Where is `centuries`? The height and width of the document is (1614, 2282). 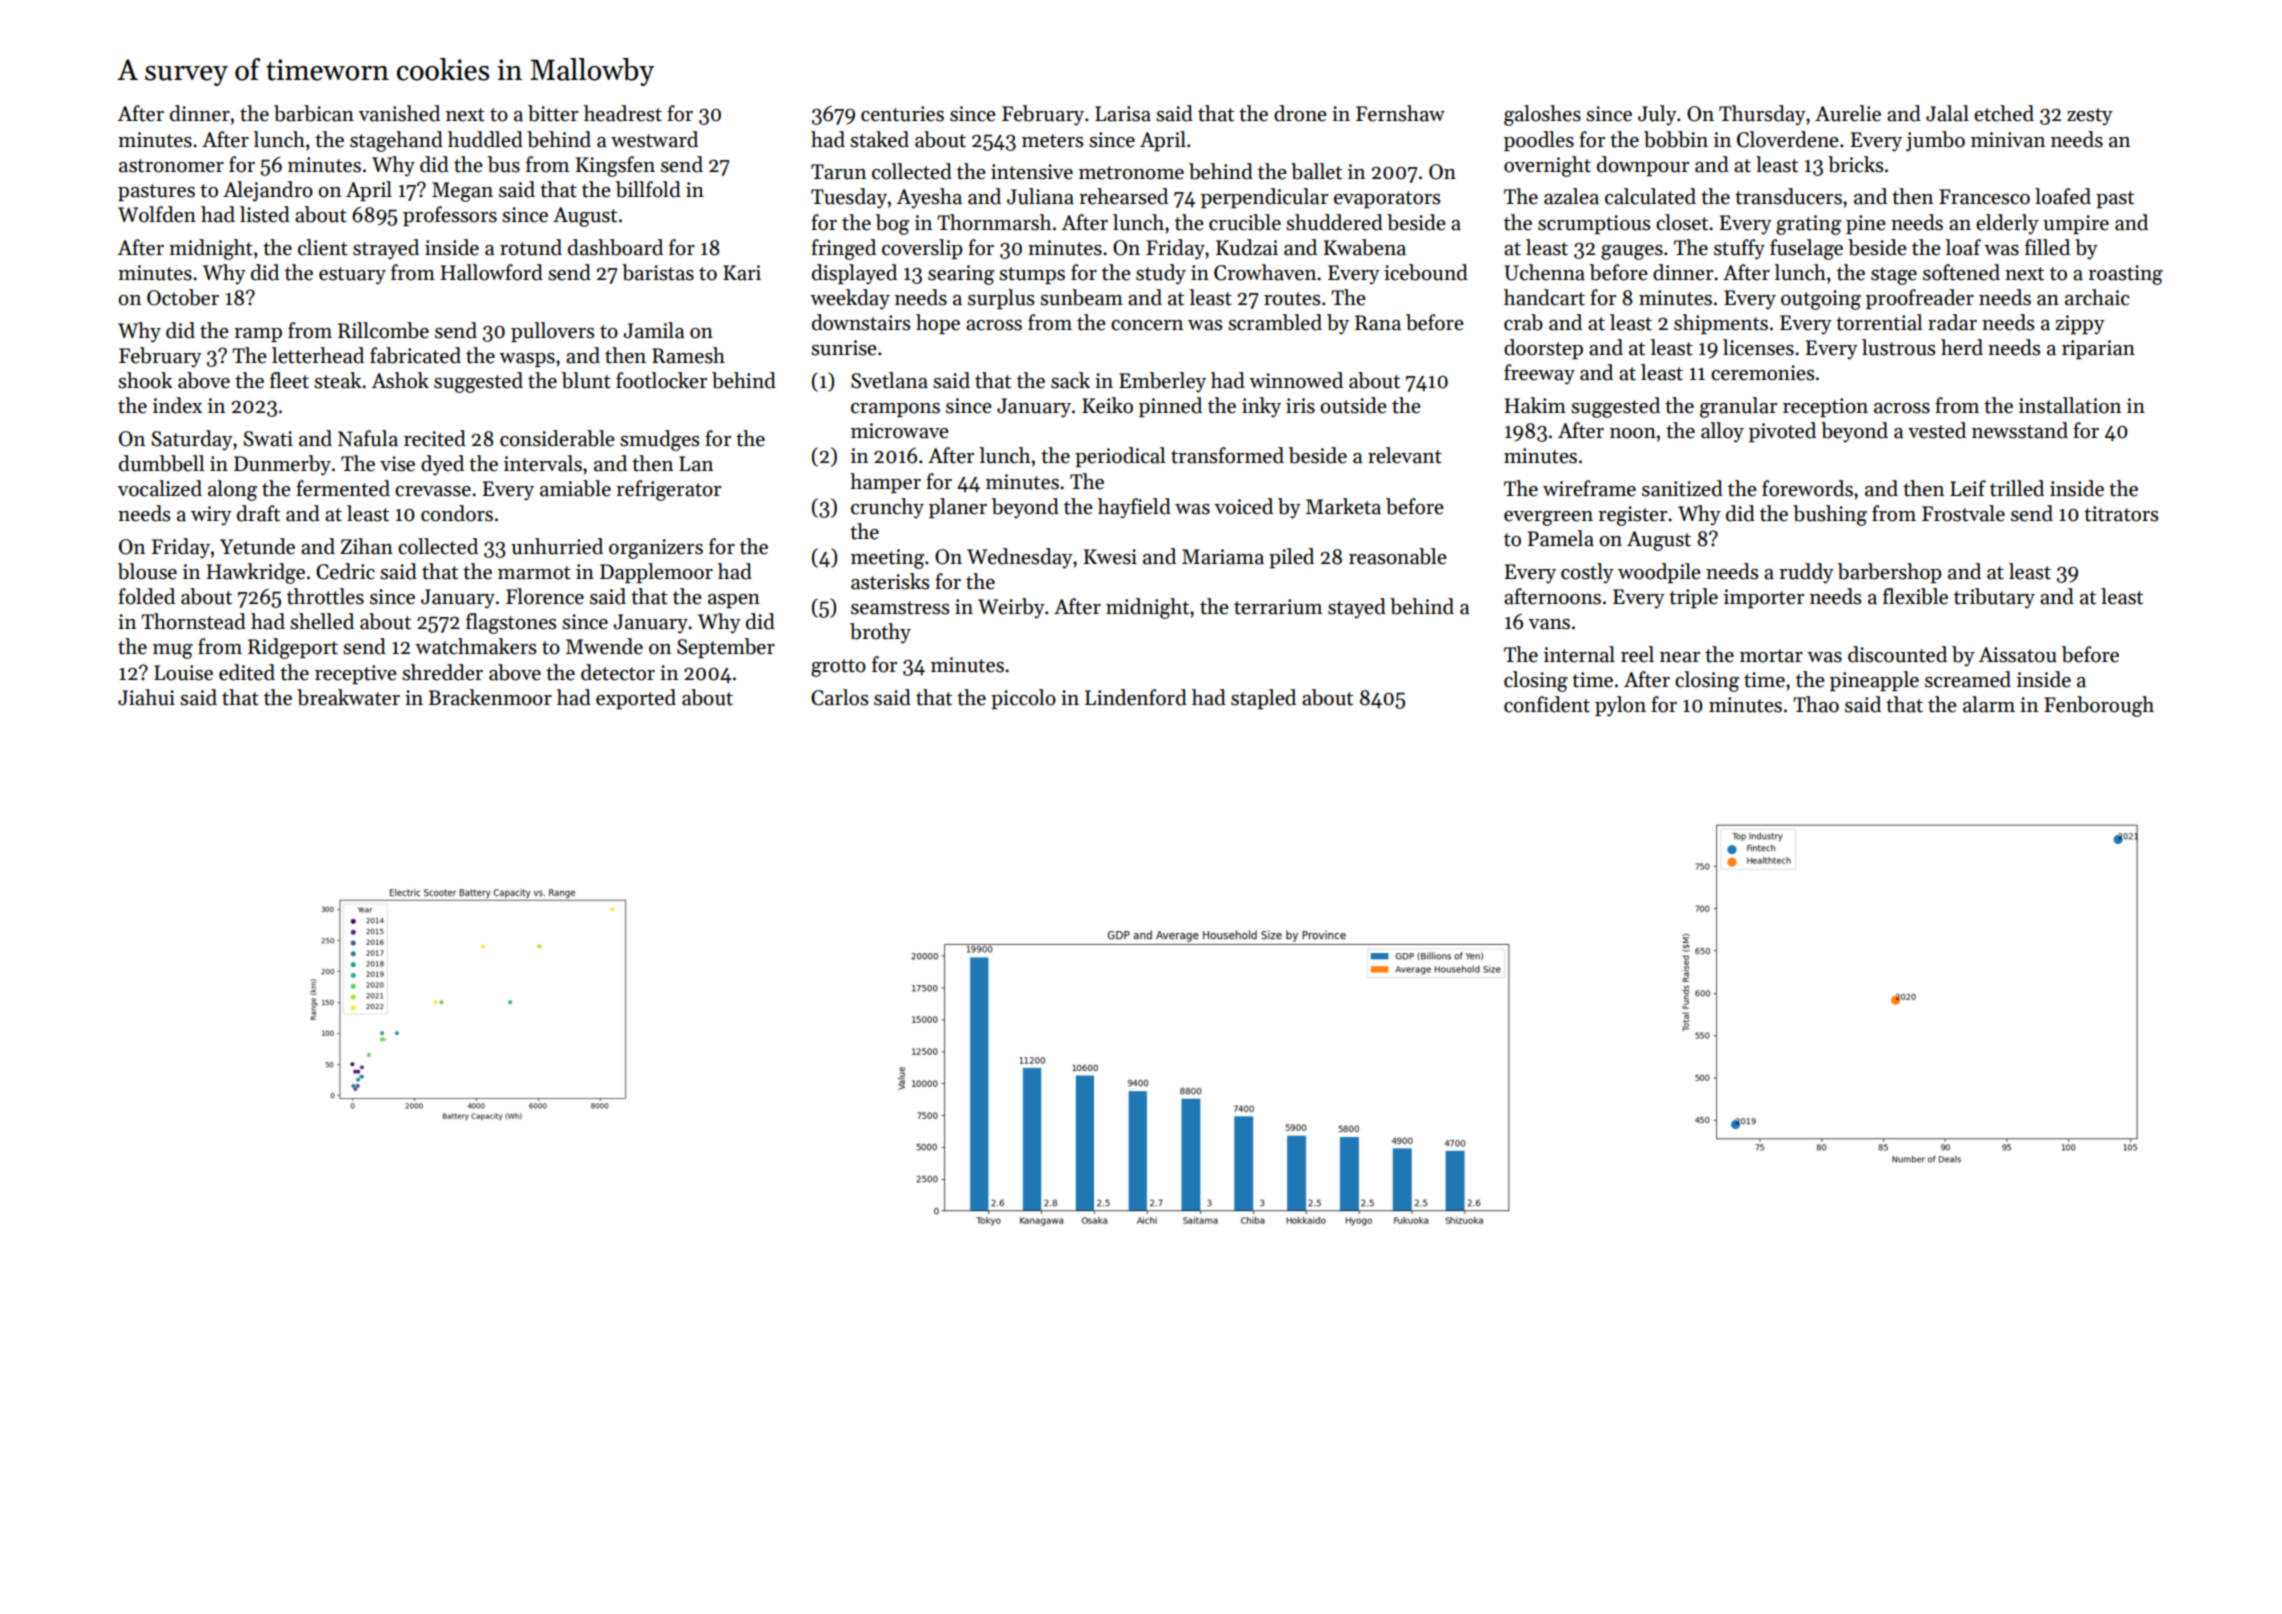 centuries is located at coordinates (902, 114).
